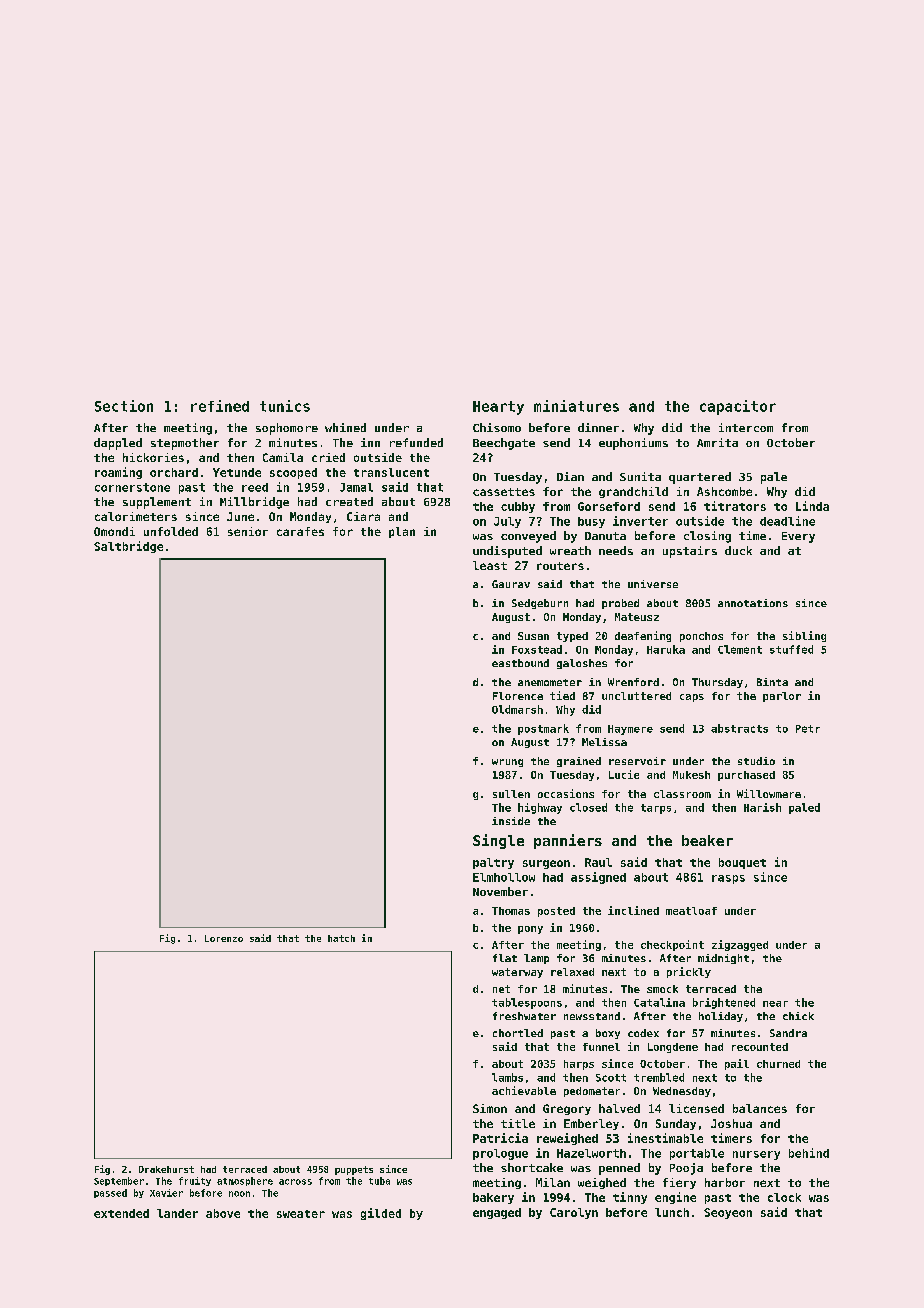 The height and width of the document is (1308, 924). I want to click on Saltbridge, so click(128, 547).
